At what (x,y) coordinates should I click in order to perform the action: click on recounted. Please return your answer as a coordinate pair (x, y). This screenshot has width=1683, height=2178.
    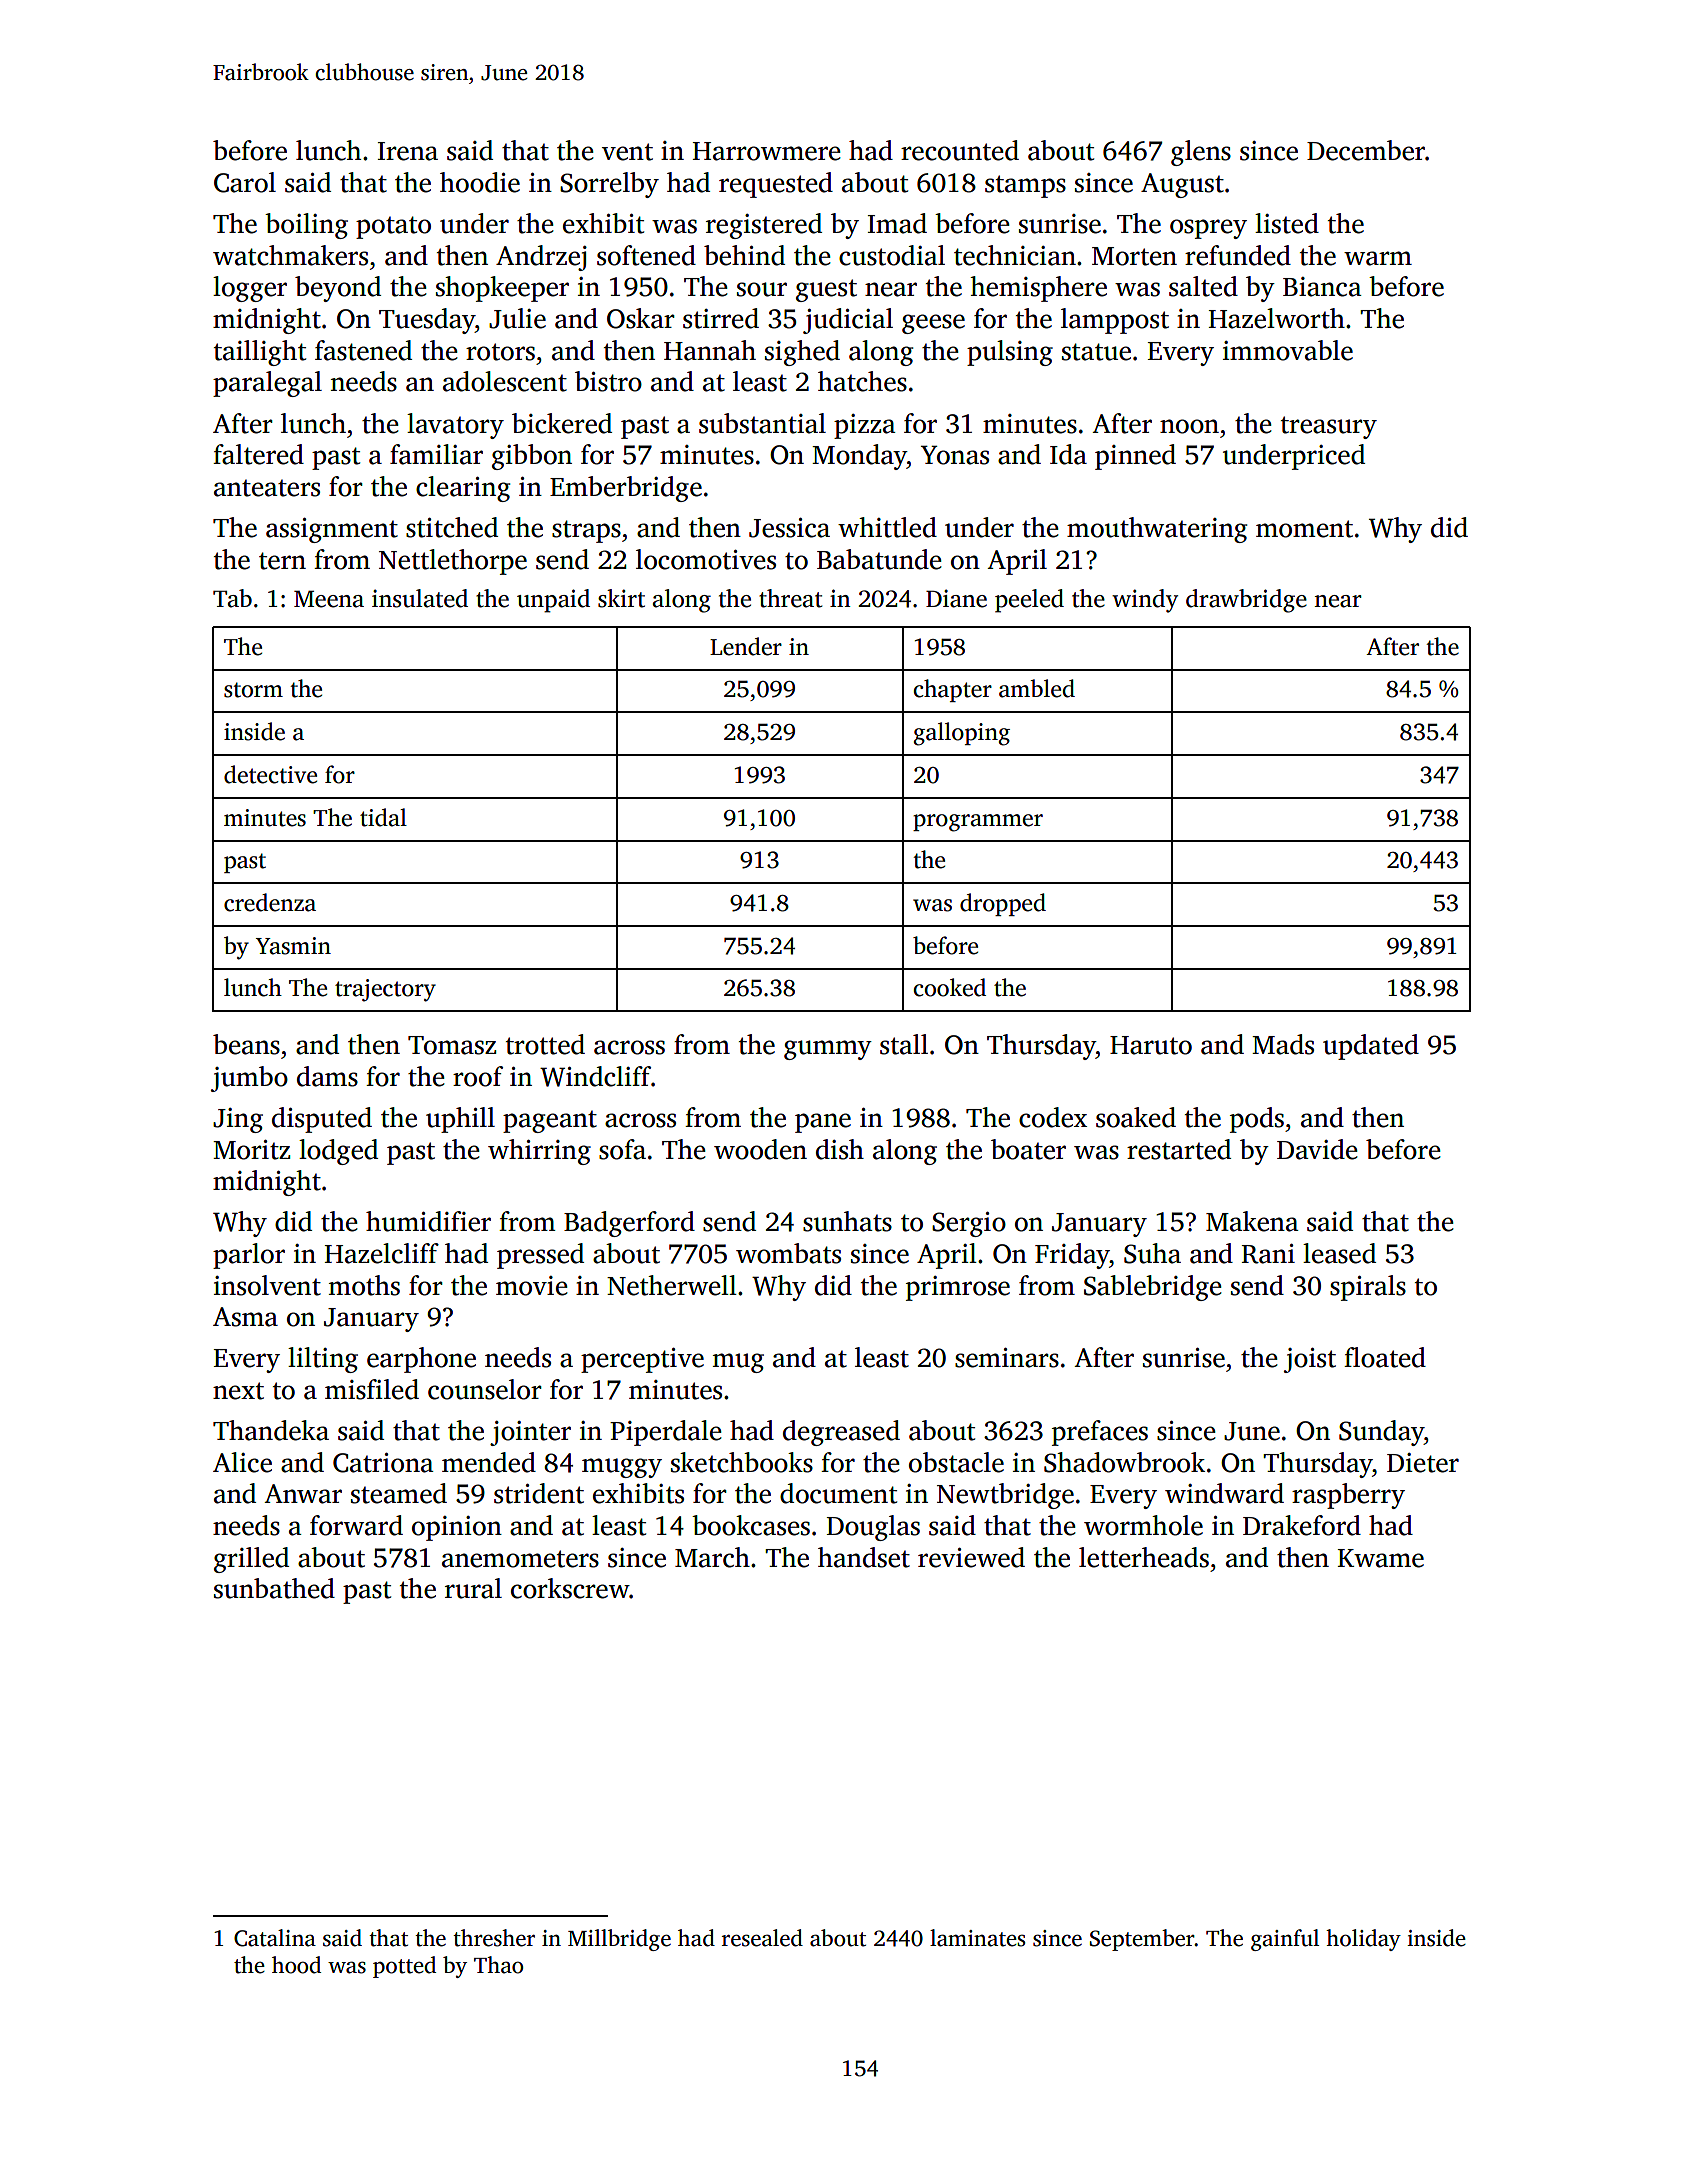
    Looking at the image, I should click on (960, 150).
